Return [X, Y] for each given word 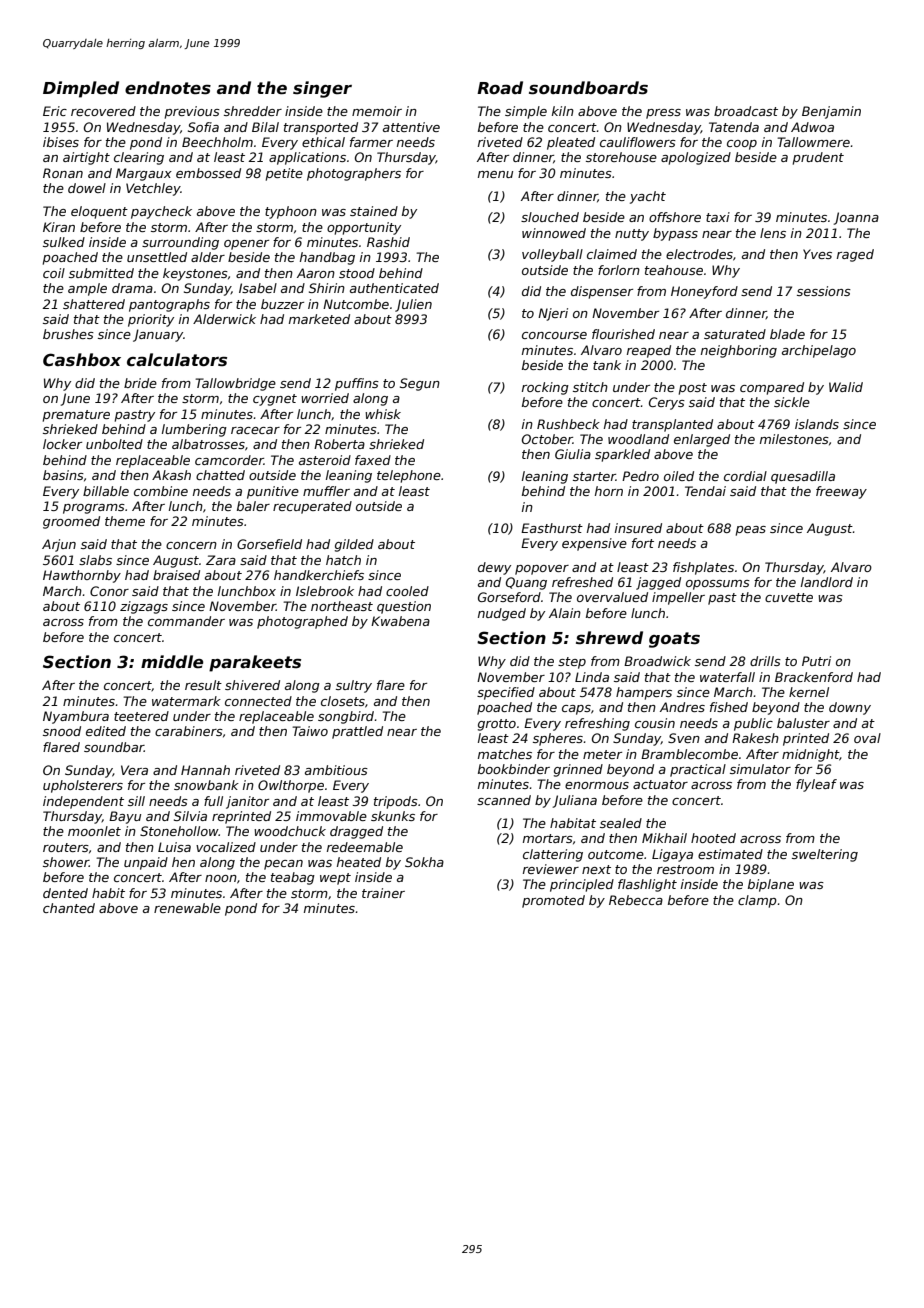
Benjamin [831, 112]
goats [674, 640]
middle [172, 662]
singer [322, 89]
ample [87, 289]
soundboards [588, 88]
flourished [623, 334]
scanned [504, 800]
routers [66, 847]
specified [506, 693]
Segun [420, 384]
